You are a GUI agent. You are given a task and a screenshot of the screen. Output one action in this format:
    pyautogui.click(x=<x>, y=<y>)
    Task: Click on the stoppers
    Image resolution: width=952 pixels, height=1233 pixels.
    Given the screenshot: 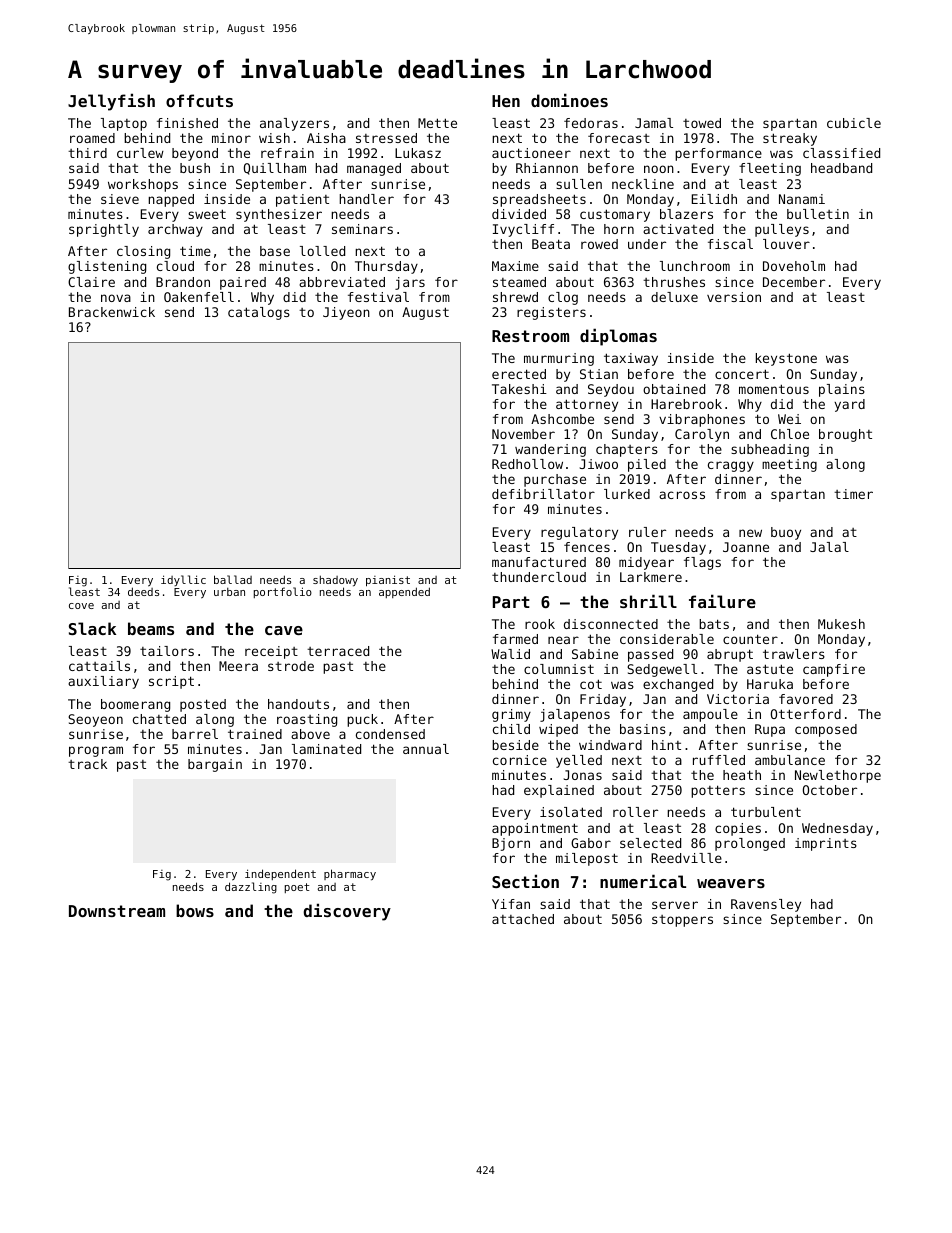 What is the action you would take?
    pyautogui.click(x=682, y=921)
